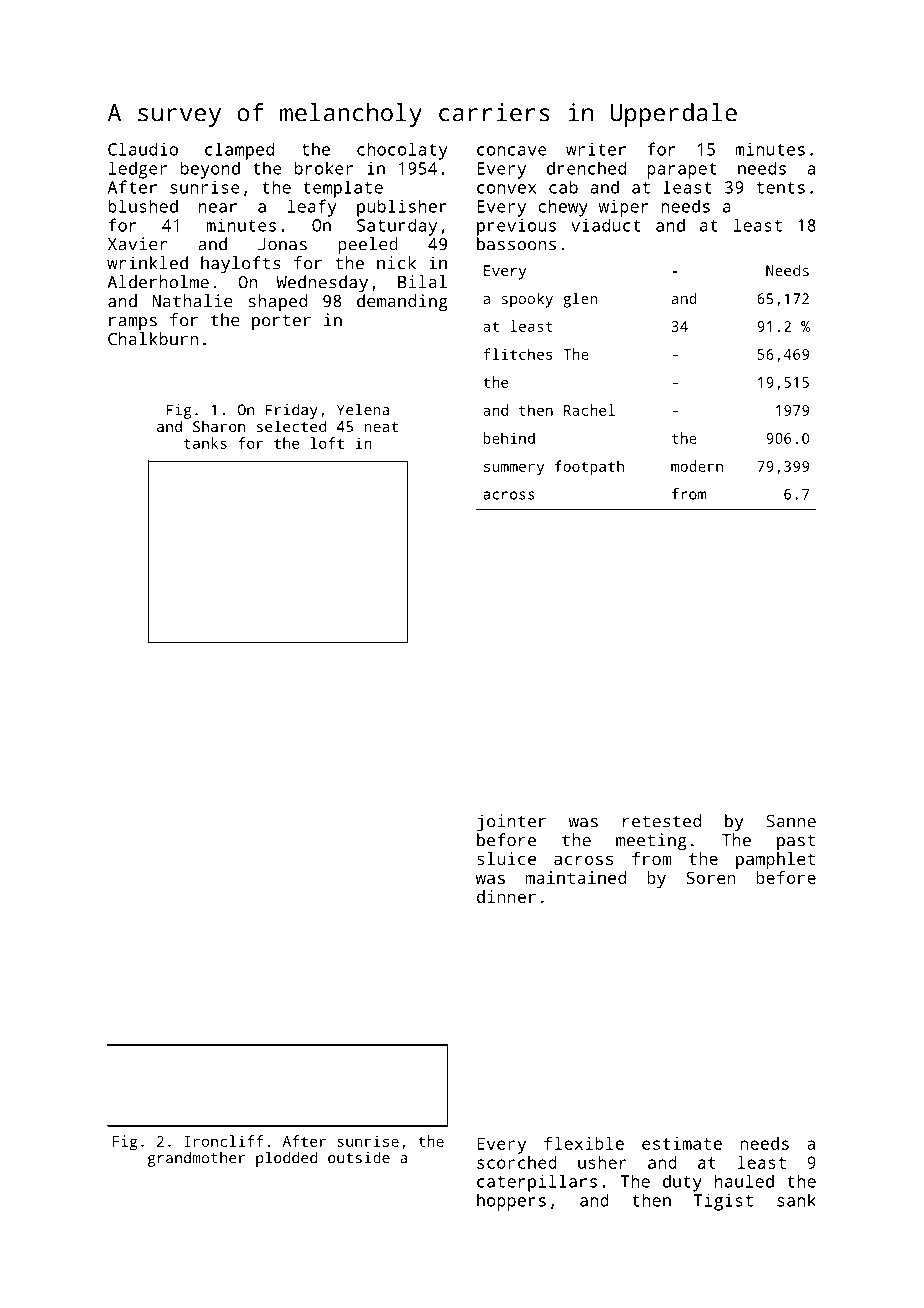 This document has height=1308, width=924. I want to click on jointer, so click(511, 823).
